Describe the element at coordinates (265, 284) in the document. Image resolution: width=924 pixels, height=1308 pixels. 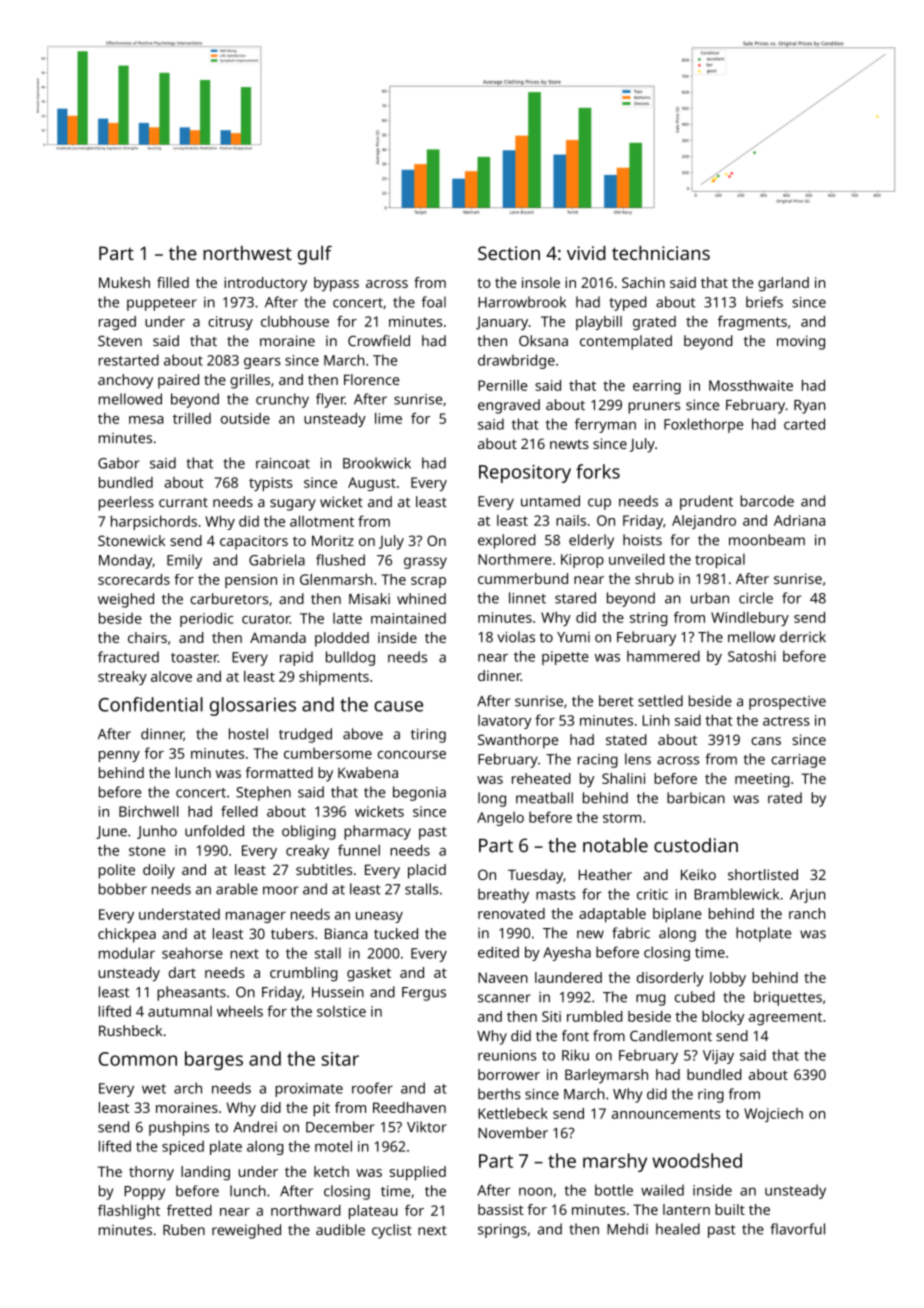
I see `introductory` at that location.
